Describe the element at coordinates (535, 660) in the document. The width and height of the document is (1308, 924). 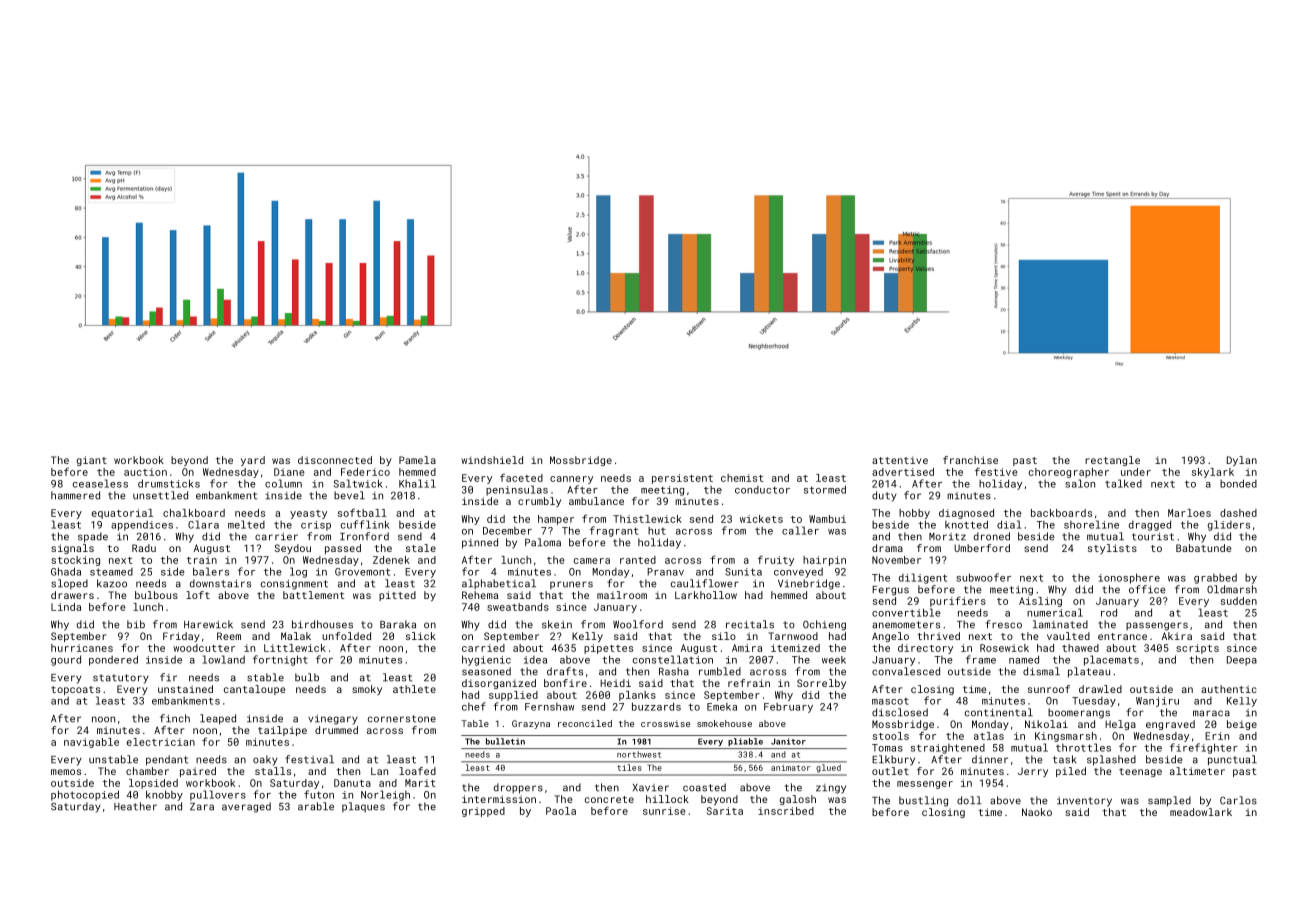
I see `idea` at that location.
